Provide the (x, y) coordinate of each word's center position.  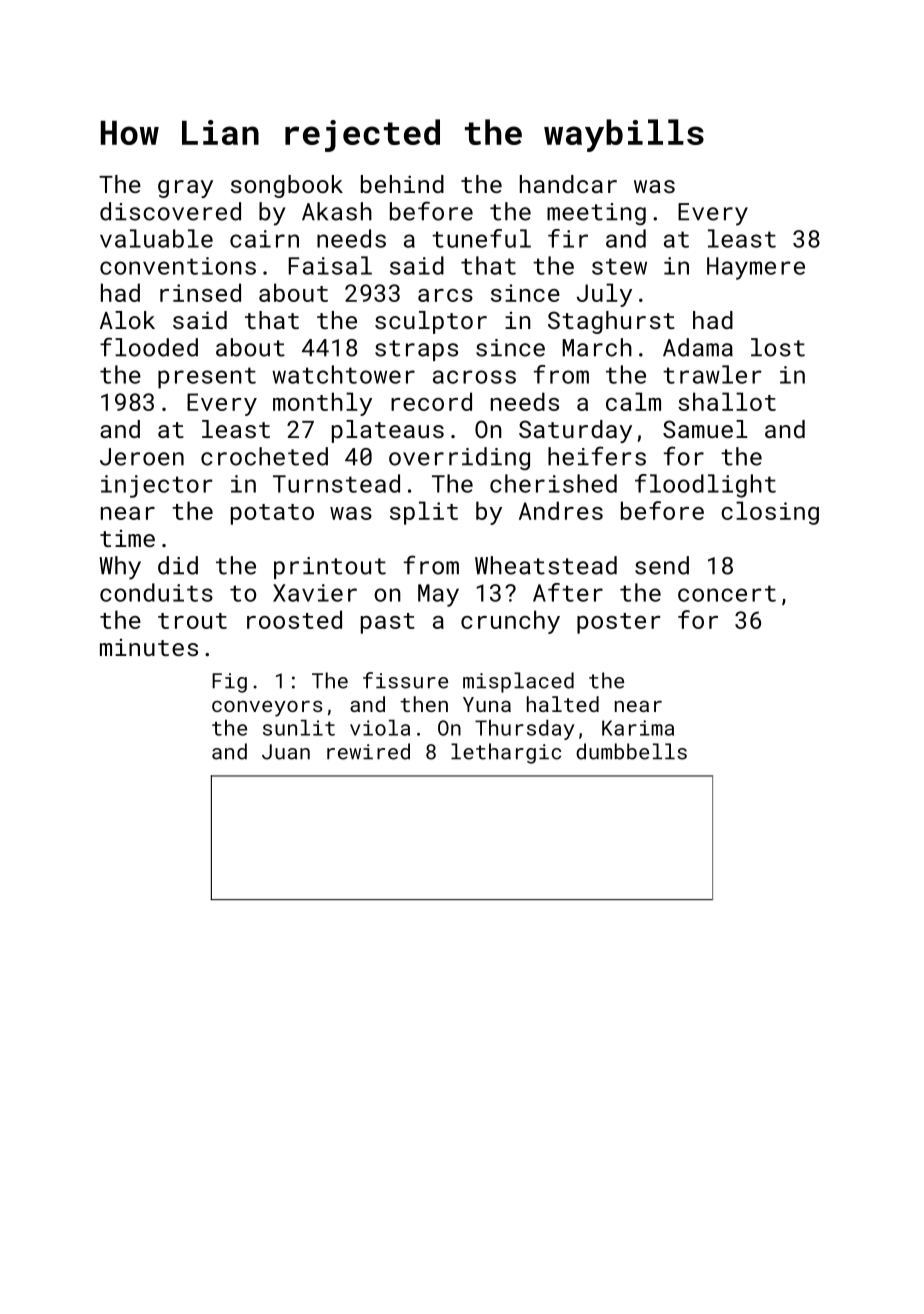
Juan (286, 752)
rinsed (200, 292)
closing (770, 513)
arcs (445, 295)
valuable (156, 238)
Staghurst (611, 322)
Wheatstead (546, 565)
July (604, 295)
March (597, 347)
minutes (149, 647)
